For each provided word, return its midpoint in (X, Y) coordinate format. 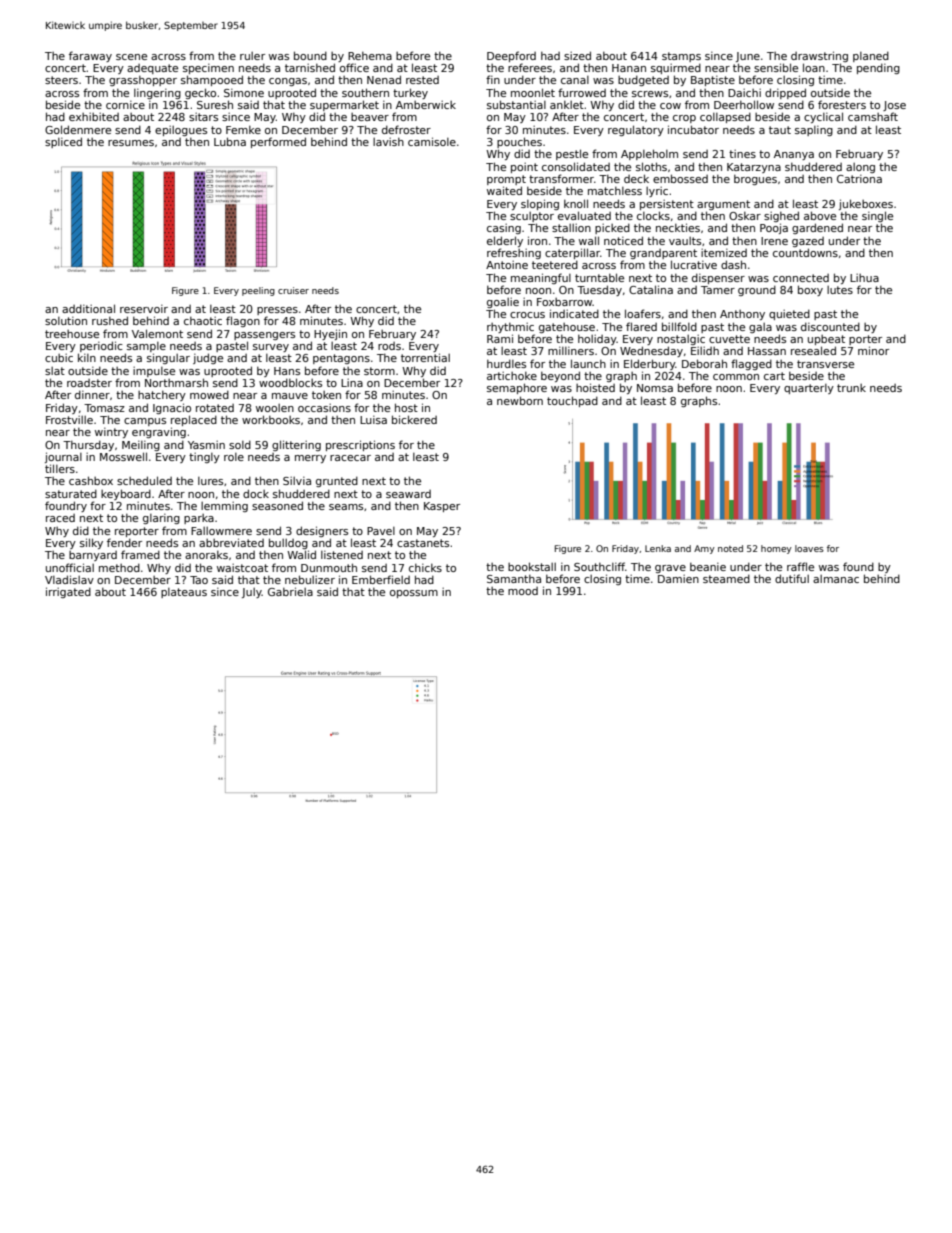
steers (61, 80)
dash (733, 264)
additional (88, 308)
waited (504, 190)
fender (124, 542)
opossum (414, 594)
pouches (519, 142)
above (820, 215)
